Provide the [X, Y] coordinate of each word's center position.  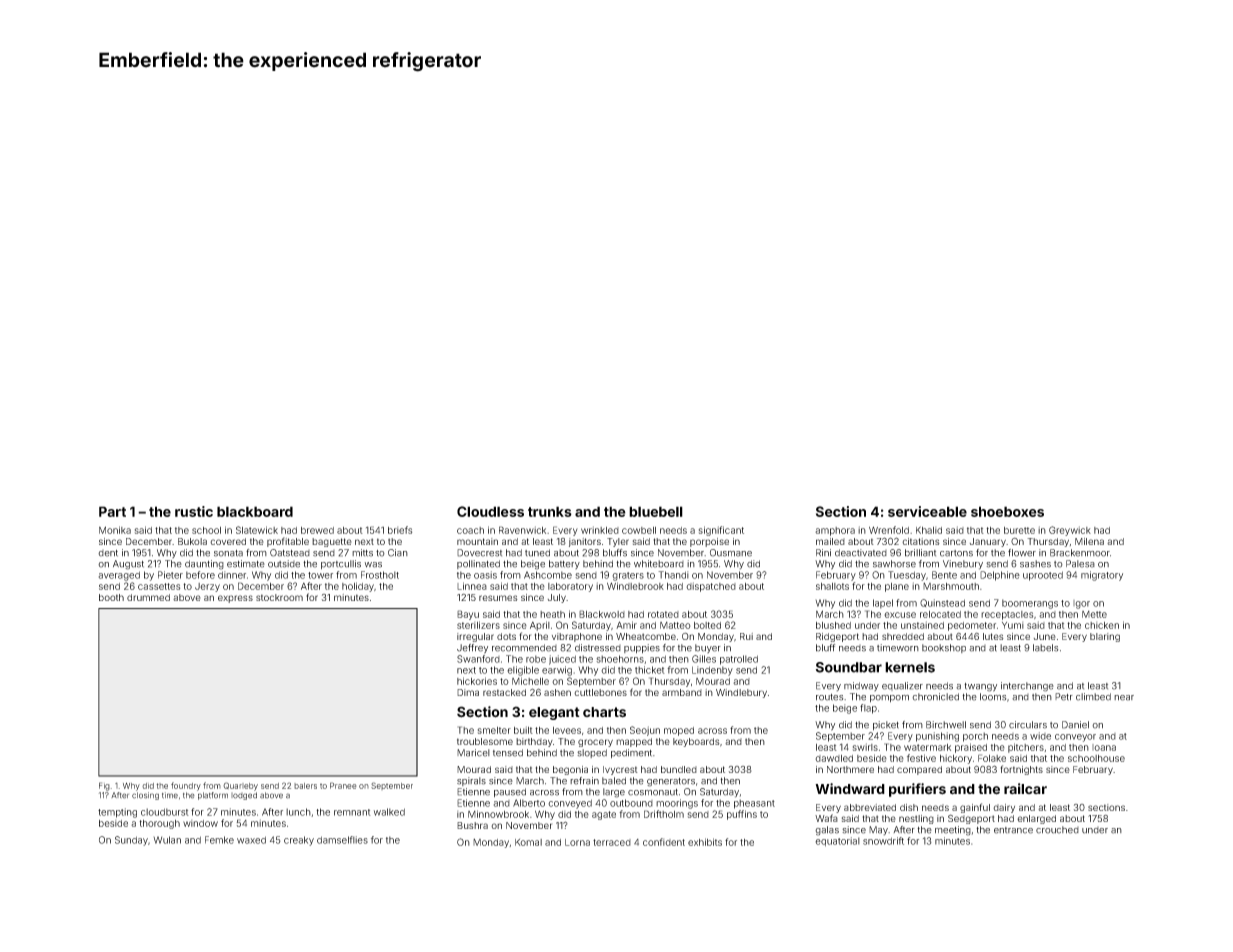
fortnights [1022, 770]
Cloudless [490, 511]
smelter [494, 730]
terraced [612, 842]
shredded [903, 636]
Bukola [192, 541]
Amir [626, 625]
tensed [508, 753]
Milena [1089, 541]
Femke [219, 840]
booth [111, 597]
